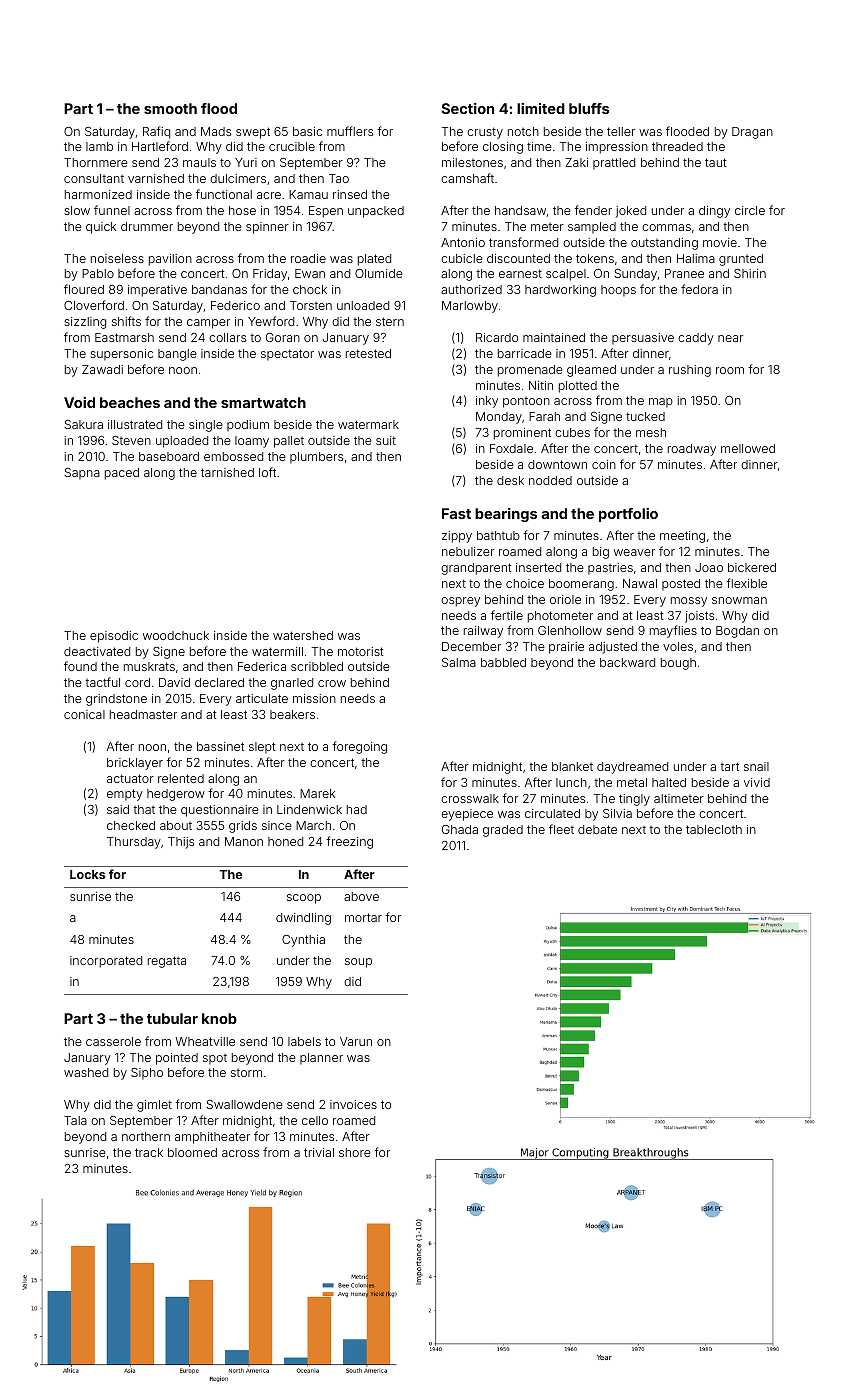  I want to click on mortar, so click(363, 917).
